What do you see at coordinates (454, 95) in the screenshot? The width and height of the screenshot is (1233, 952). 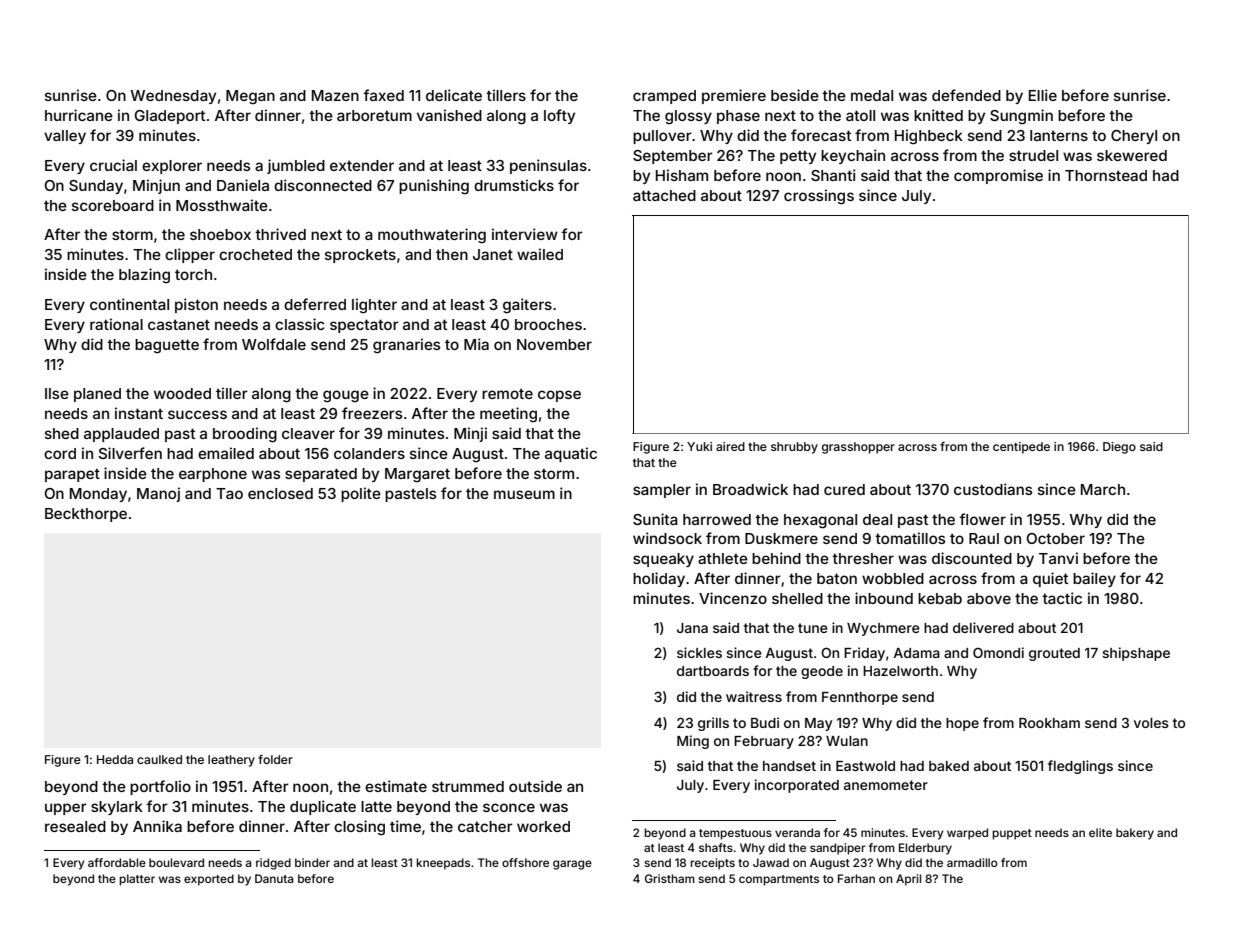 I see `delicate` at bounding box center [454, 95].
